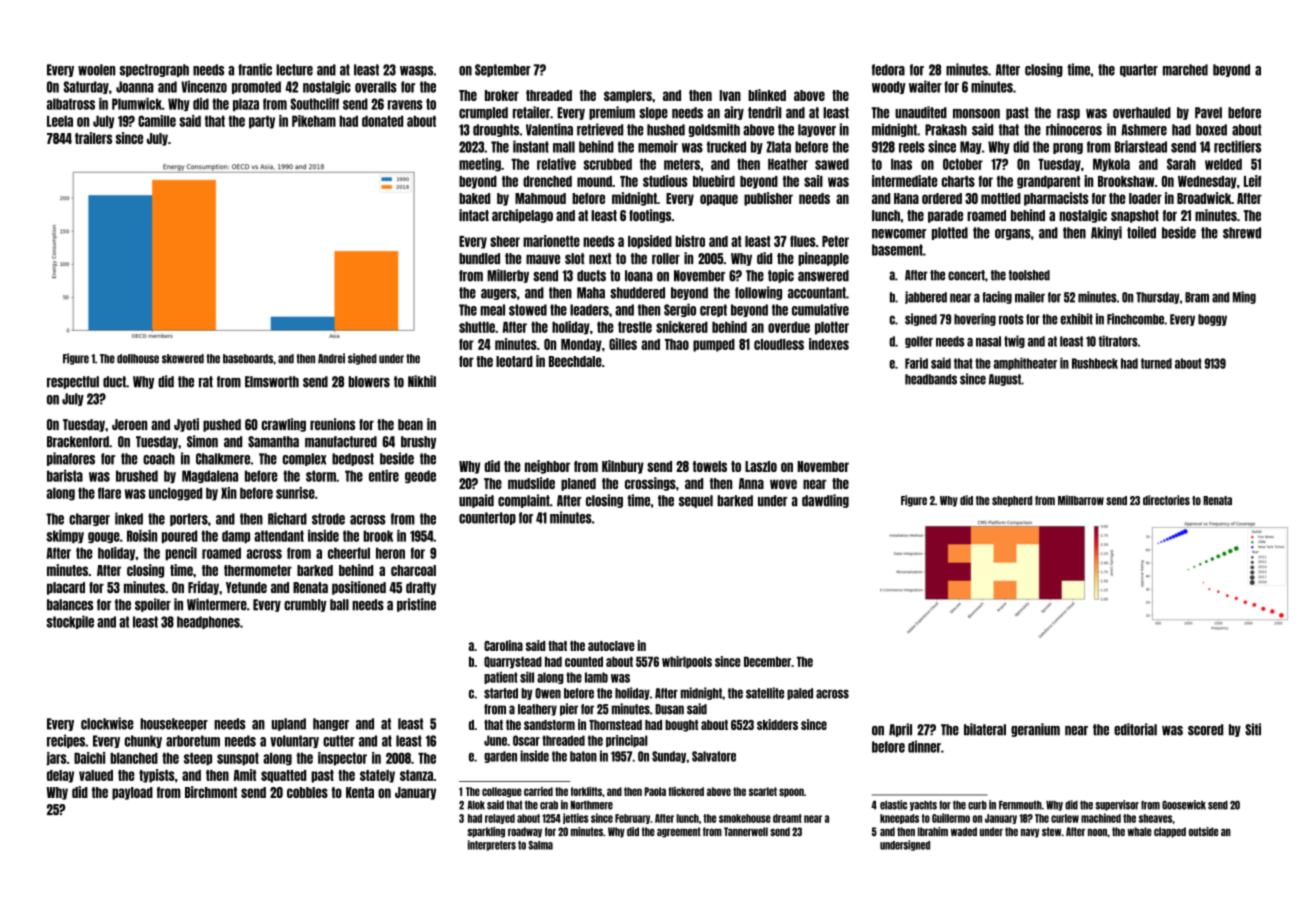  What do you see at coordinates (211, 792) in the screenshot?
I see `Birchmont` at bounding box center [211, 792].
